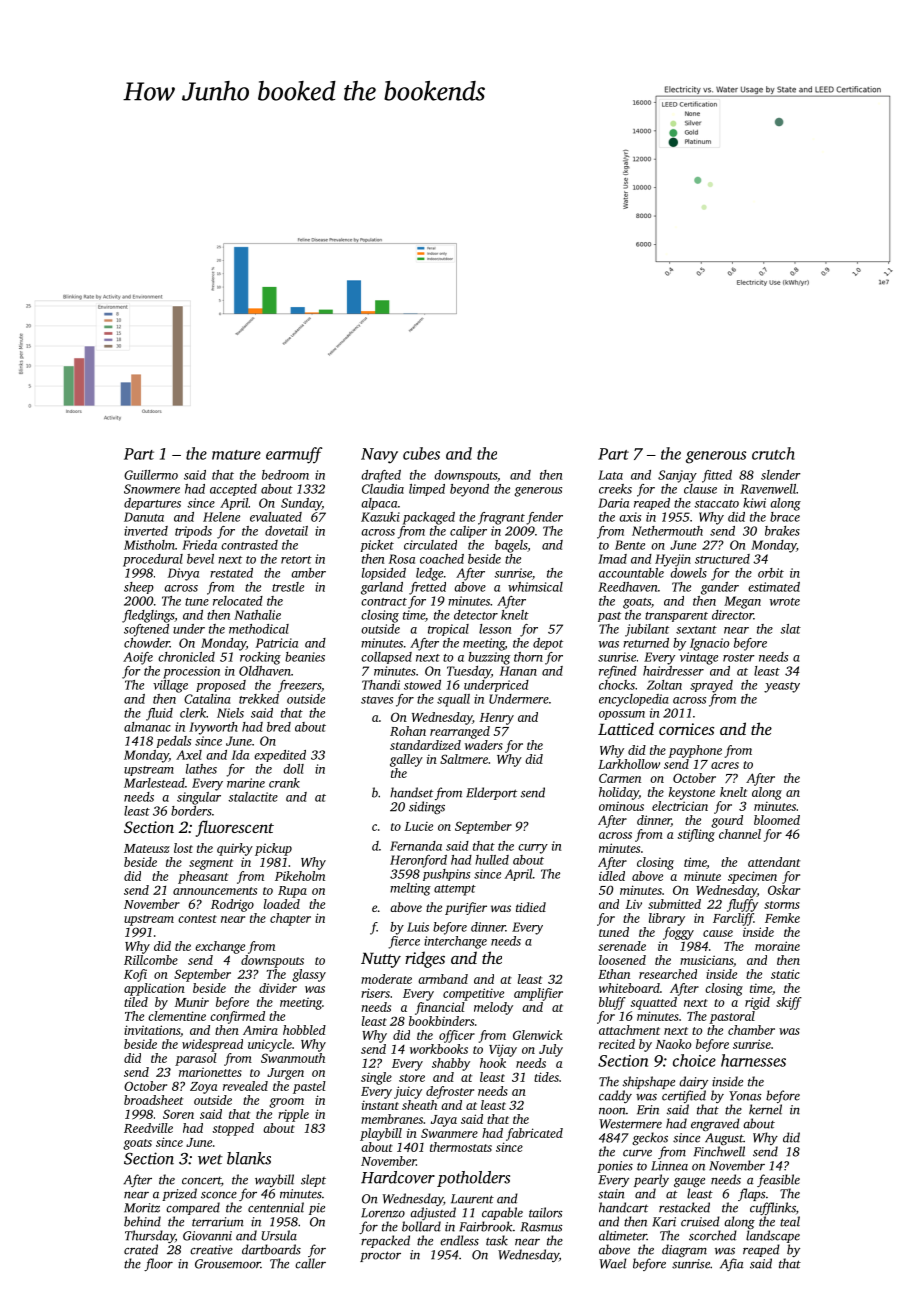  Describe the element at coordinates (142, 1208) in the document. I see `Moritz` at that location.
